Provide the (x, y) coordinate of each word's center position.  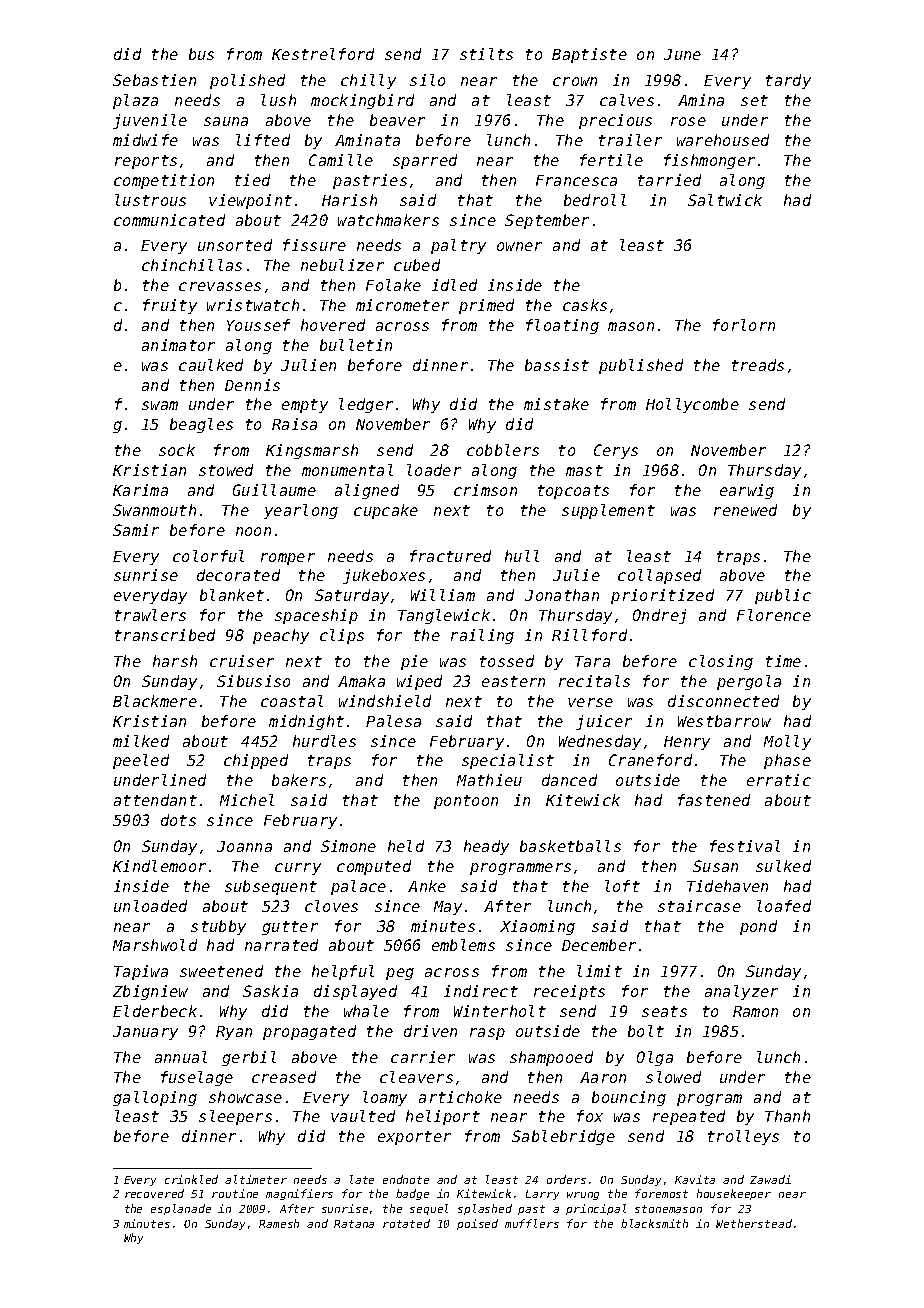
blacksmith (654, 1223)
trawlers (150, 615)
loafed (784, 906)
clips (342, 636)
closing (721, 662)
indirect (481, 991)
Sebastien (154, 80)
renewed (745, 510)
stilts (486, 54)
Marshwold (155, 945)
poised (477, 1224)
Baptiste (589, 55)
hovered (333, 325)
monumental (347, 470)
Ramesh (279, 1223)
